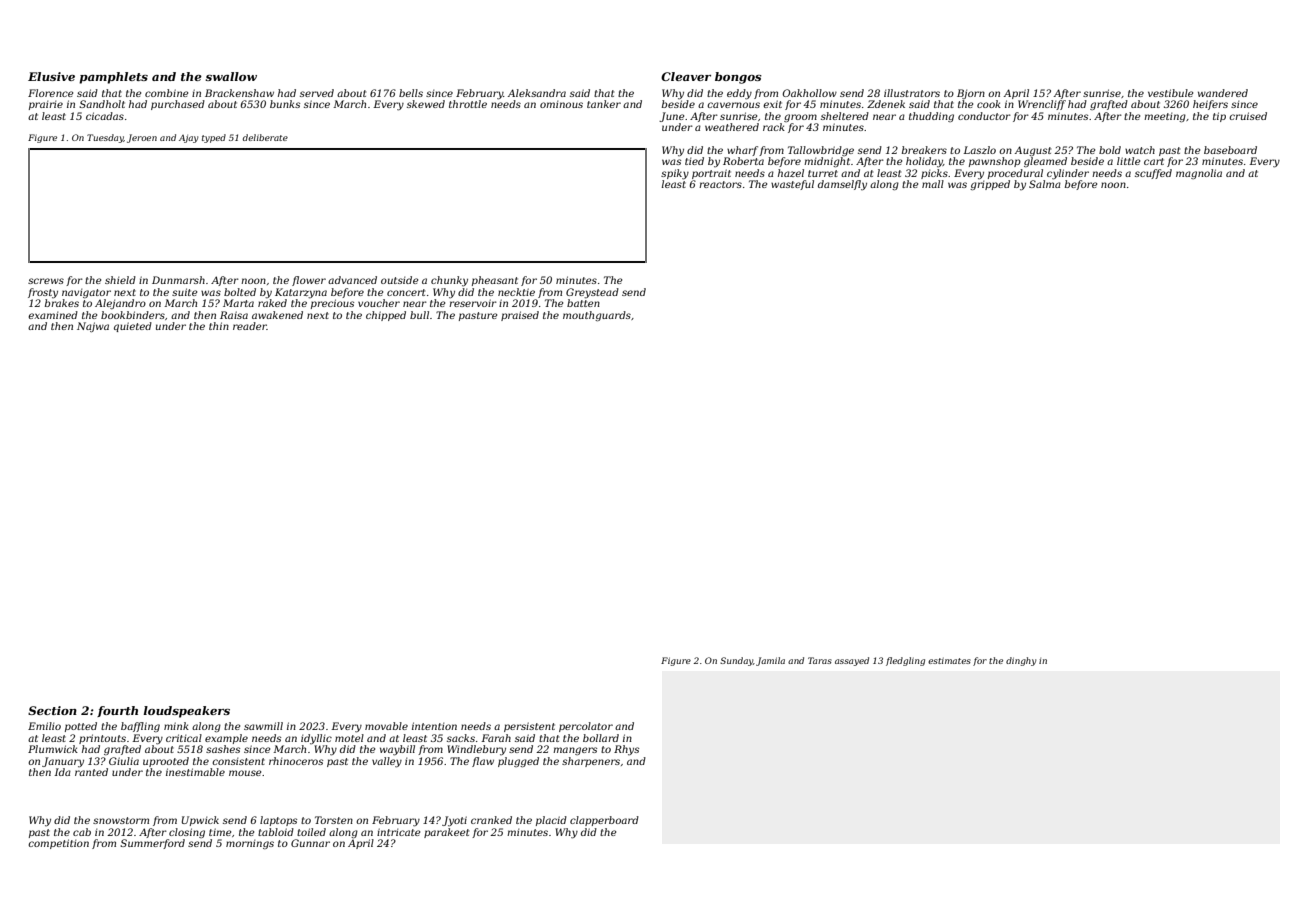 This document has width=1308, height=924. I want to click on assayed, so click(852, 661).
